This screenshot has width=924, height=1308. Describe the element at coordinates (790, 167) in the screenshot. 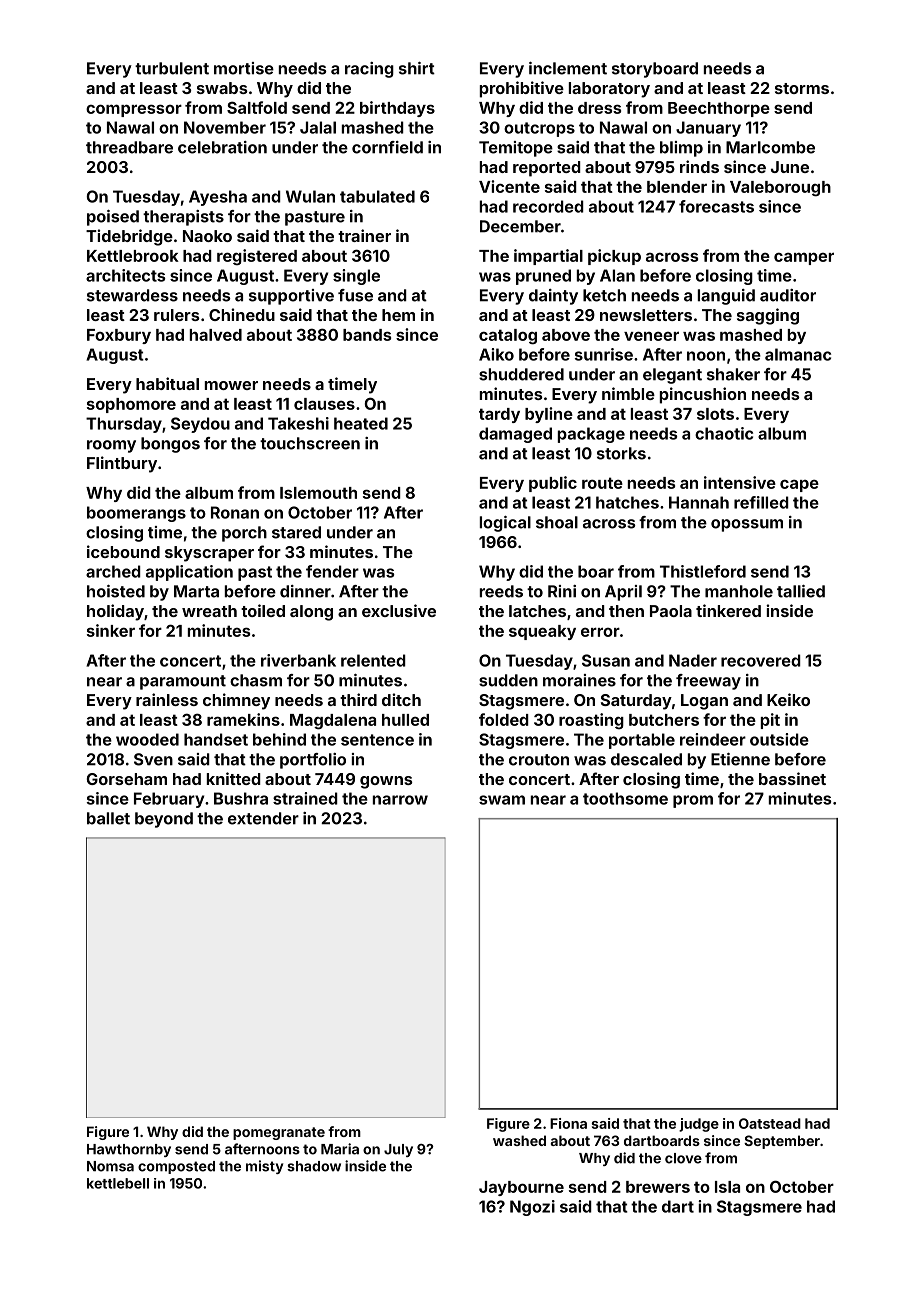

I see `June` at that location.
